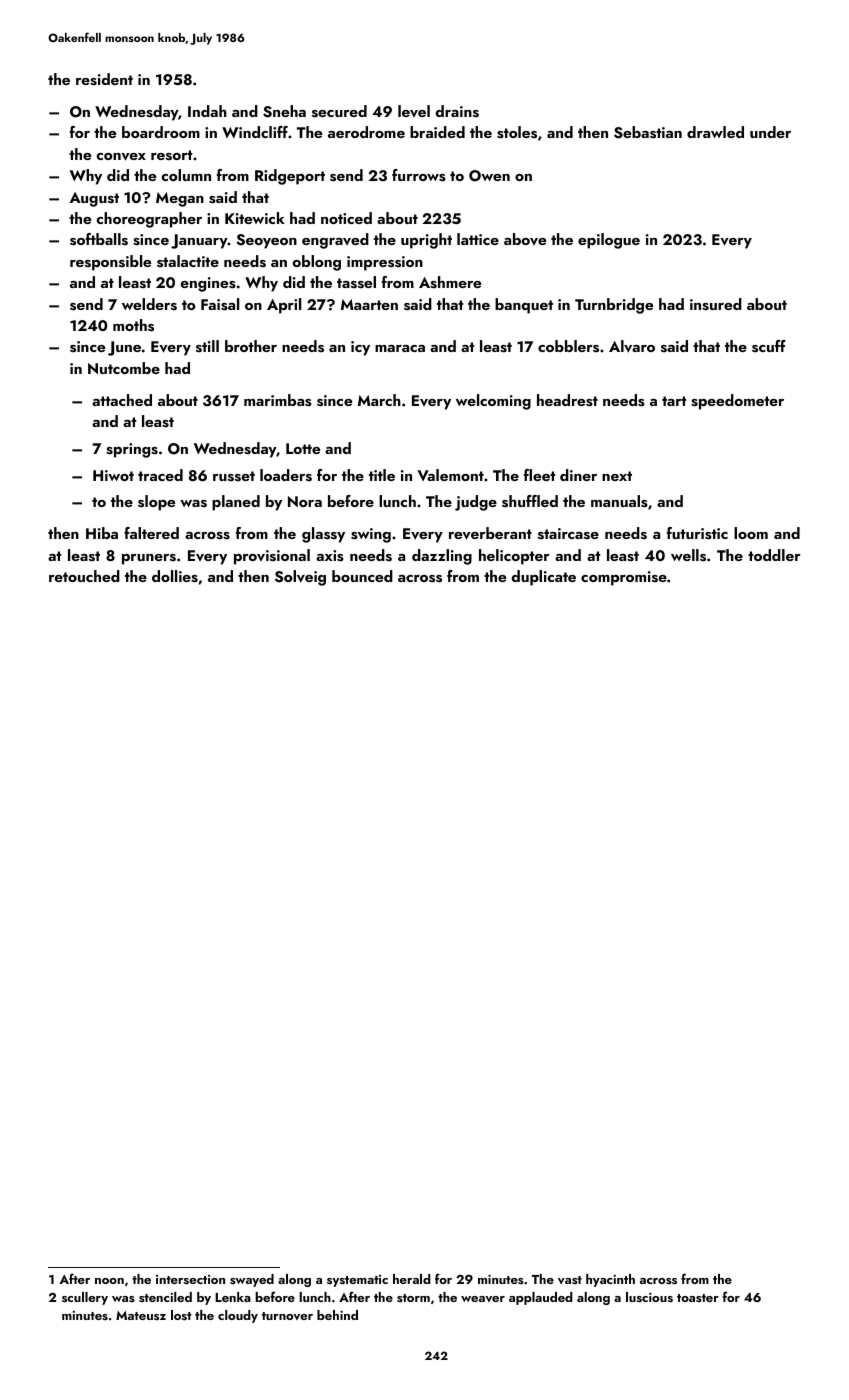 The height and width of the image is (1400, 849). What do you see at coordinates (190, 1279) in the image?
I see `intersection` at bounding box center [190, 1279].
